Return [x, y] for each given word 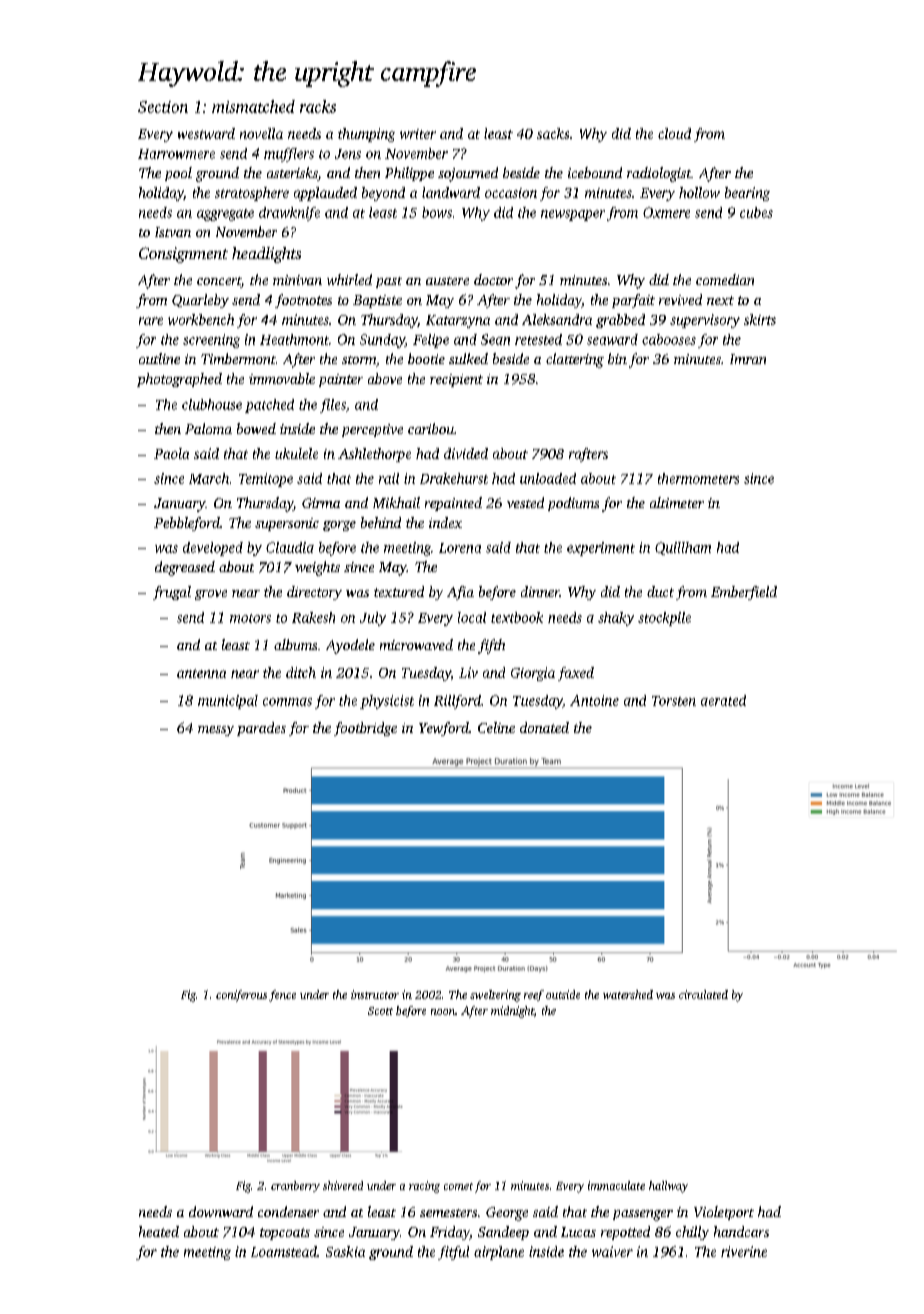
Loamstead [284, 1251]
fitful [453, 1253]
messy [216, 731]
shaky [616, 619]
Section [163, 107]
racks [318, 106]
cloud [674, 133]
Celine [496, 727]
